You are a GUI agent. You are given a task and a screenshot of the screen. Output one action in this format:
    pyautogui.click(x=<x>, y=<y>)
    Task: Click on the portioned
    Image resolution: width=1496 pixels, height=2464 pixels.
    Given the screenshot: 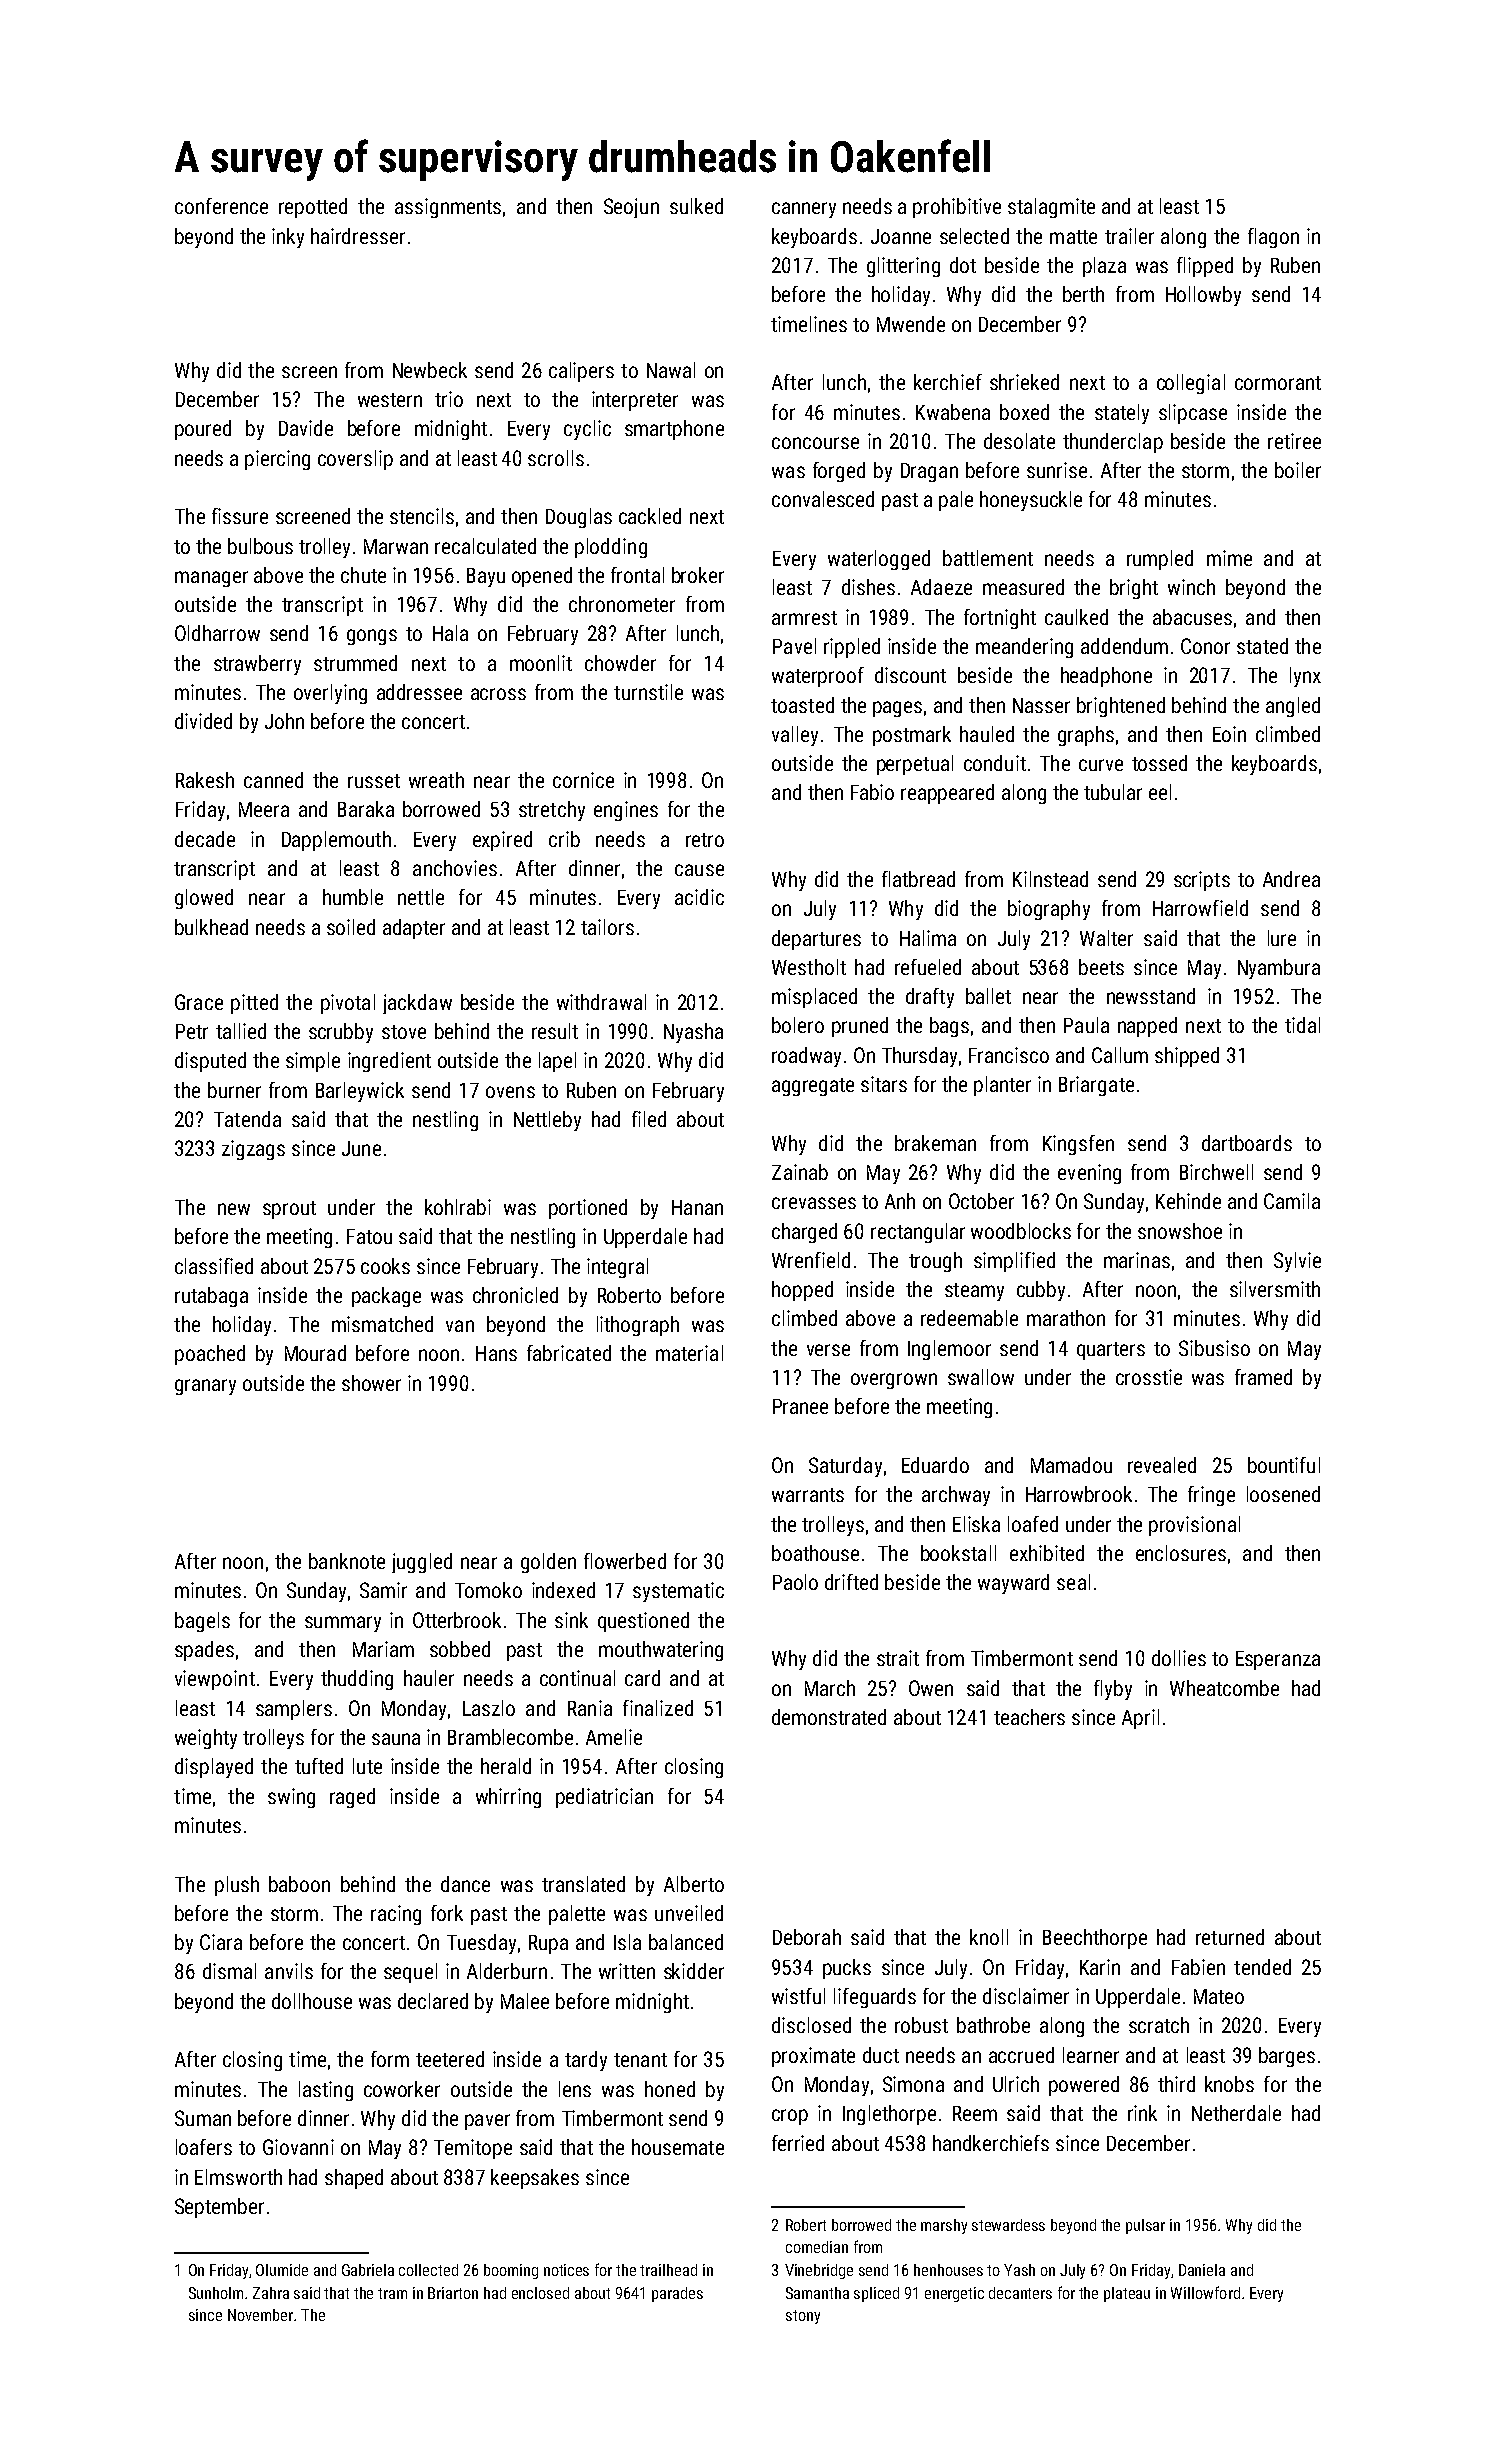 What is the action you would take?
    pyautogui.click(x=588, y=1209)
